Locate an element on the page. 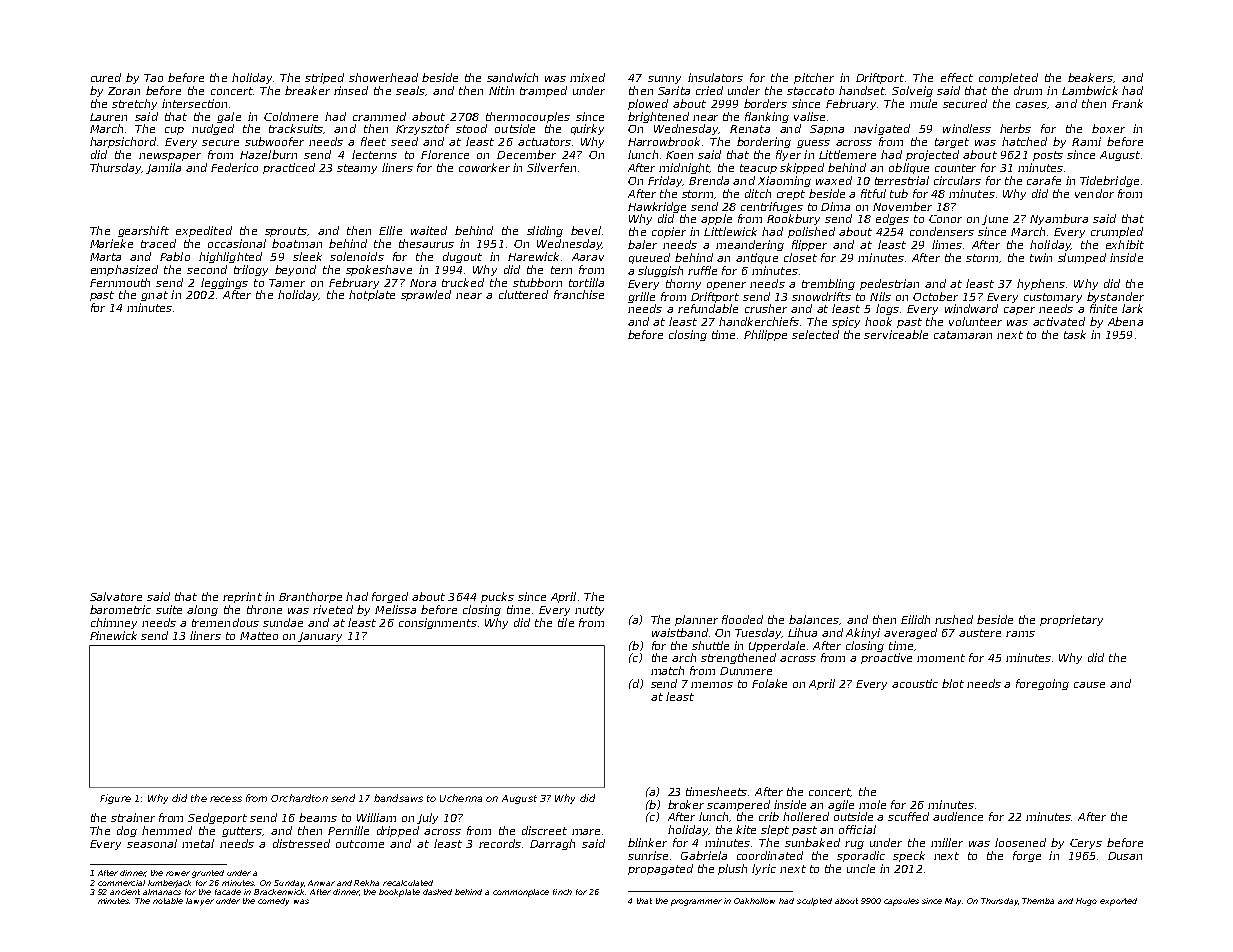 This page has width=1233, height=952. lawyer is located at coordinates (200, 902).
